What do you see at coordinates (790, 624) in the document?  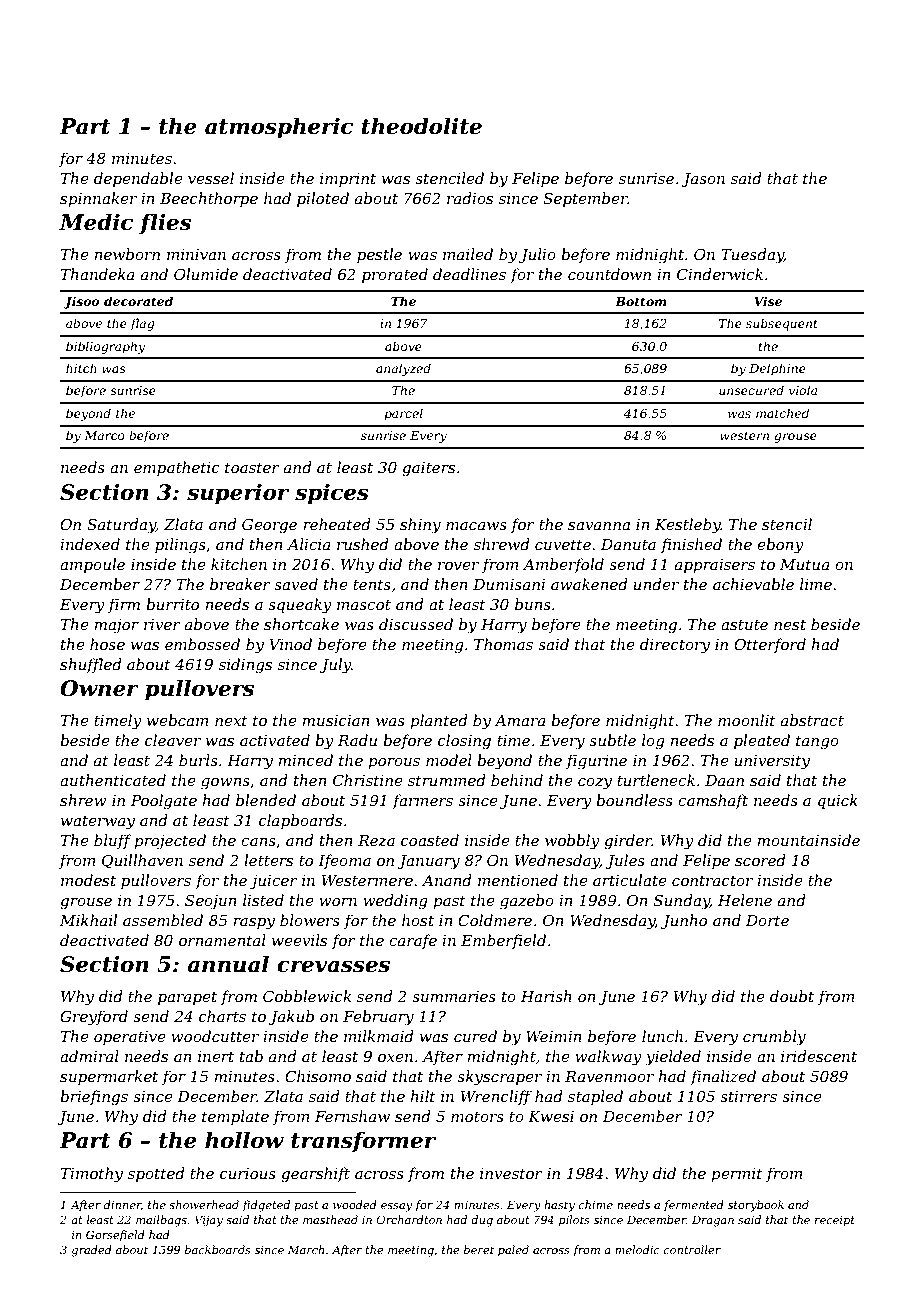 I see `nest` at bounding box center [790, 624].
